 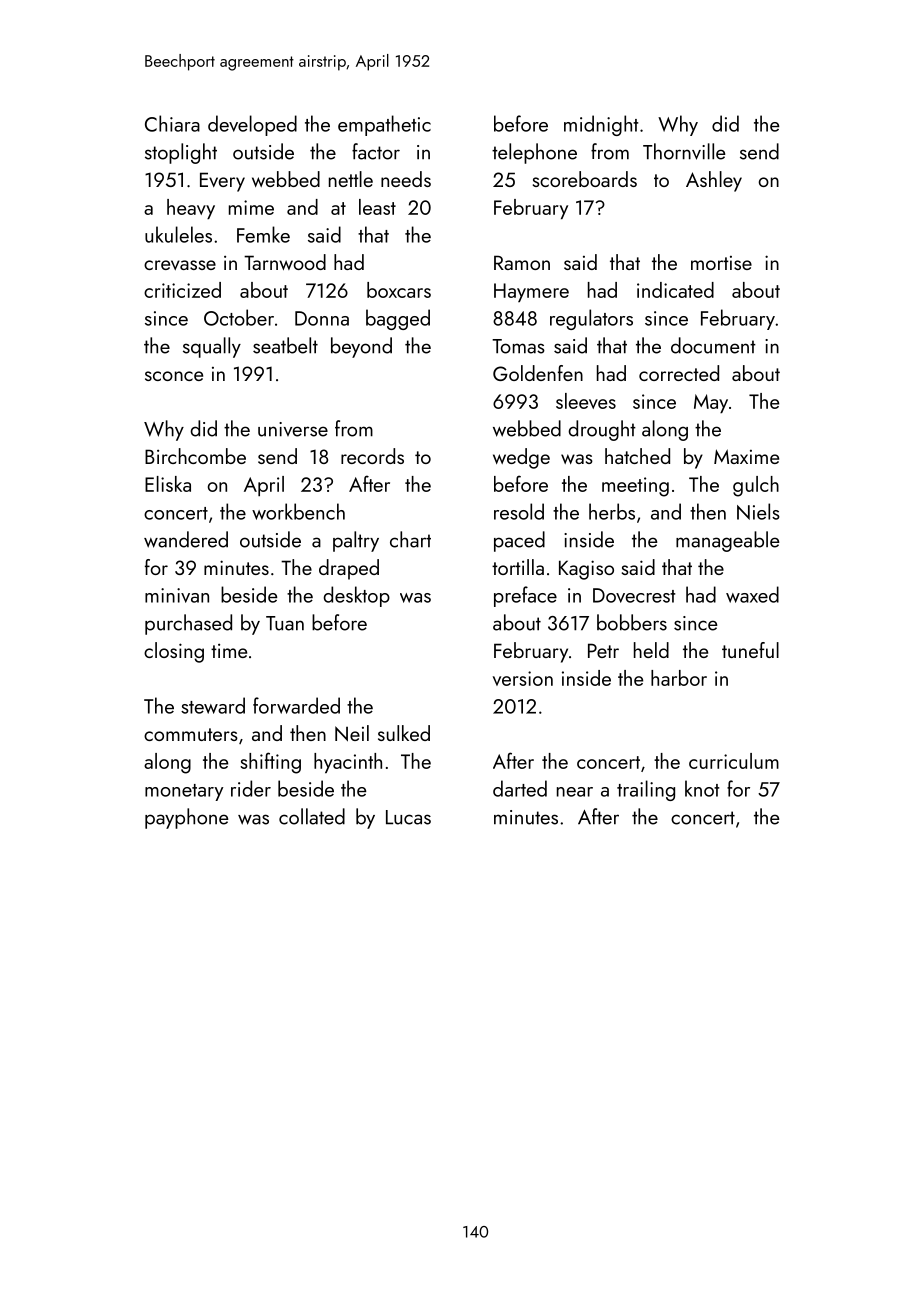 I want to click on midnight, so click(x=601, y=125).
